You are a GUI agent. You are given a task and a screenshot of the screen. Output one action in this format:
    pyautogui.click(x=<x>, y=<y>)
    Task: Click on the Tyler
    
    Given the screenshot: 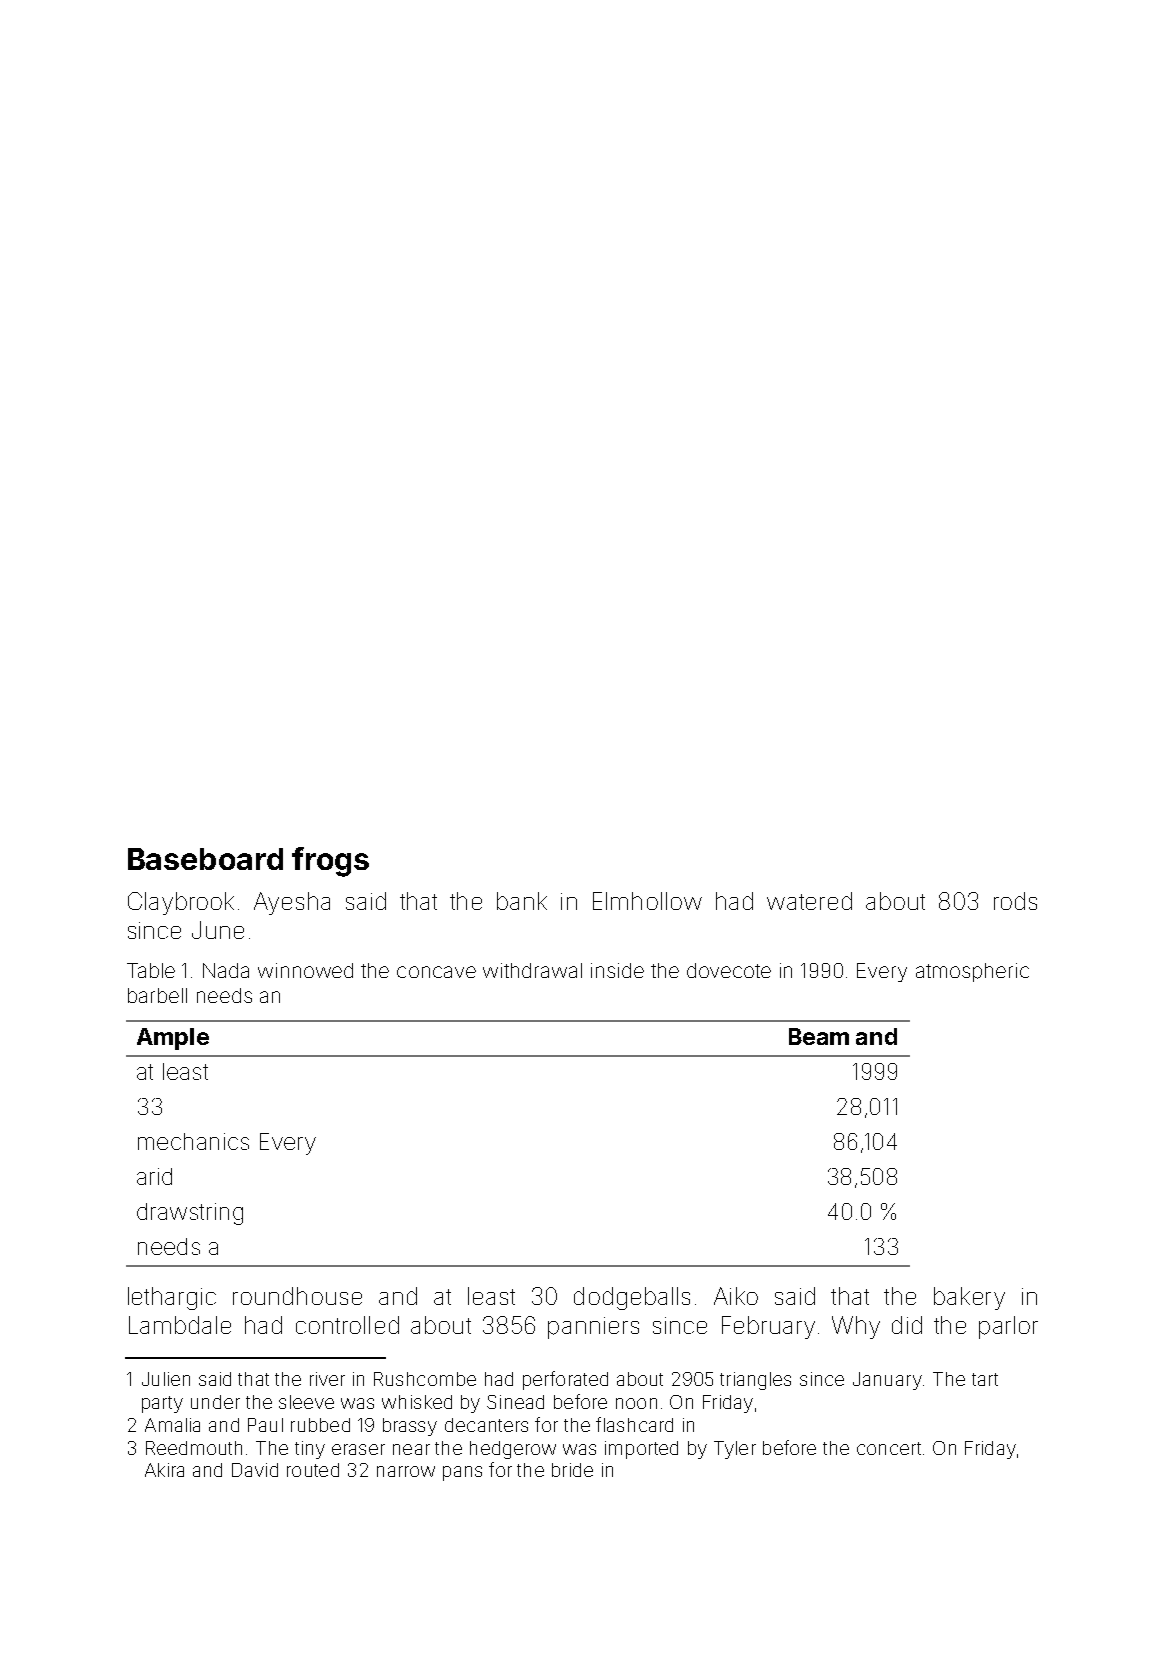 What is the action you would take?
    pyautogui.click(x=735, y=1450)
